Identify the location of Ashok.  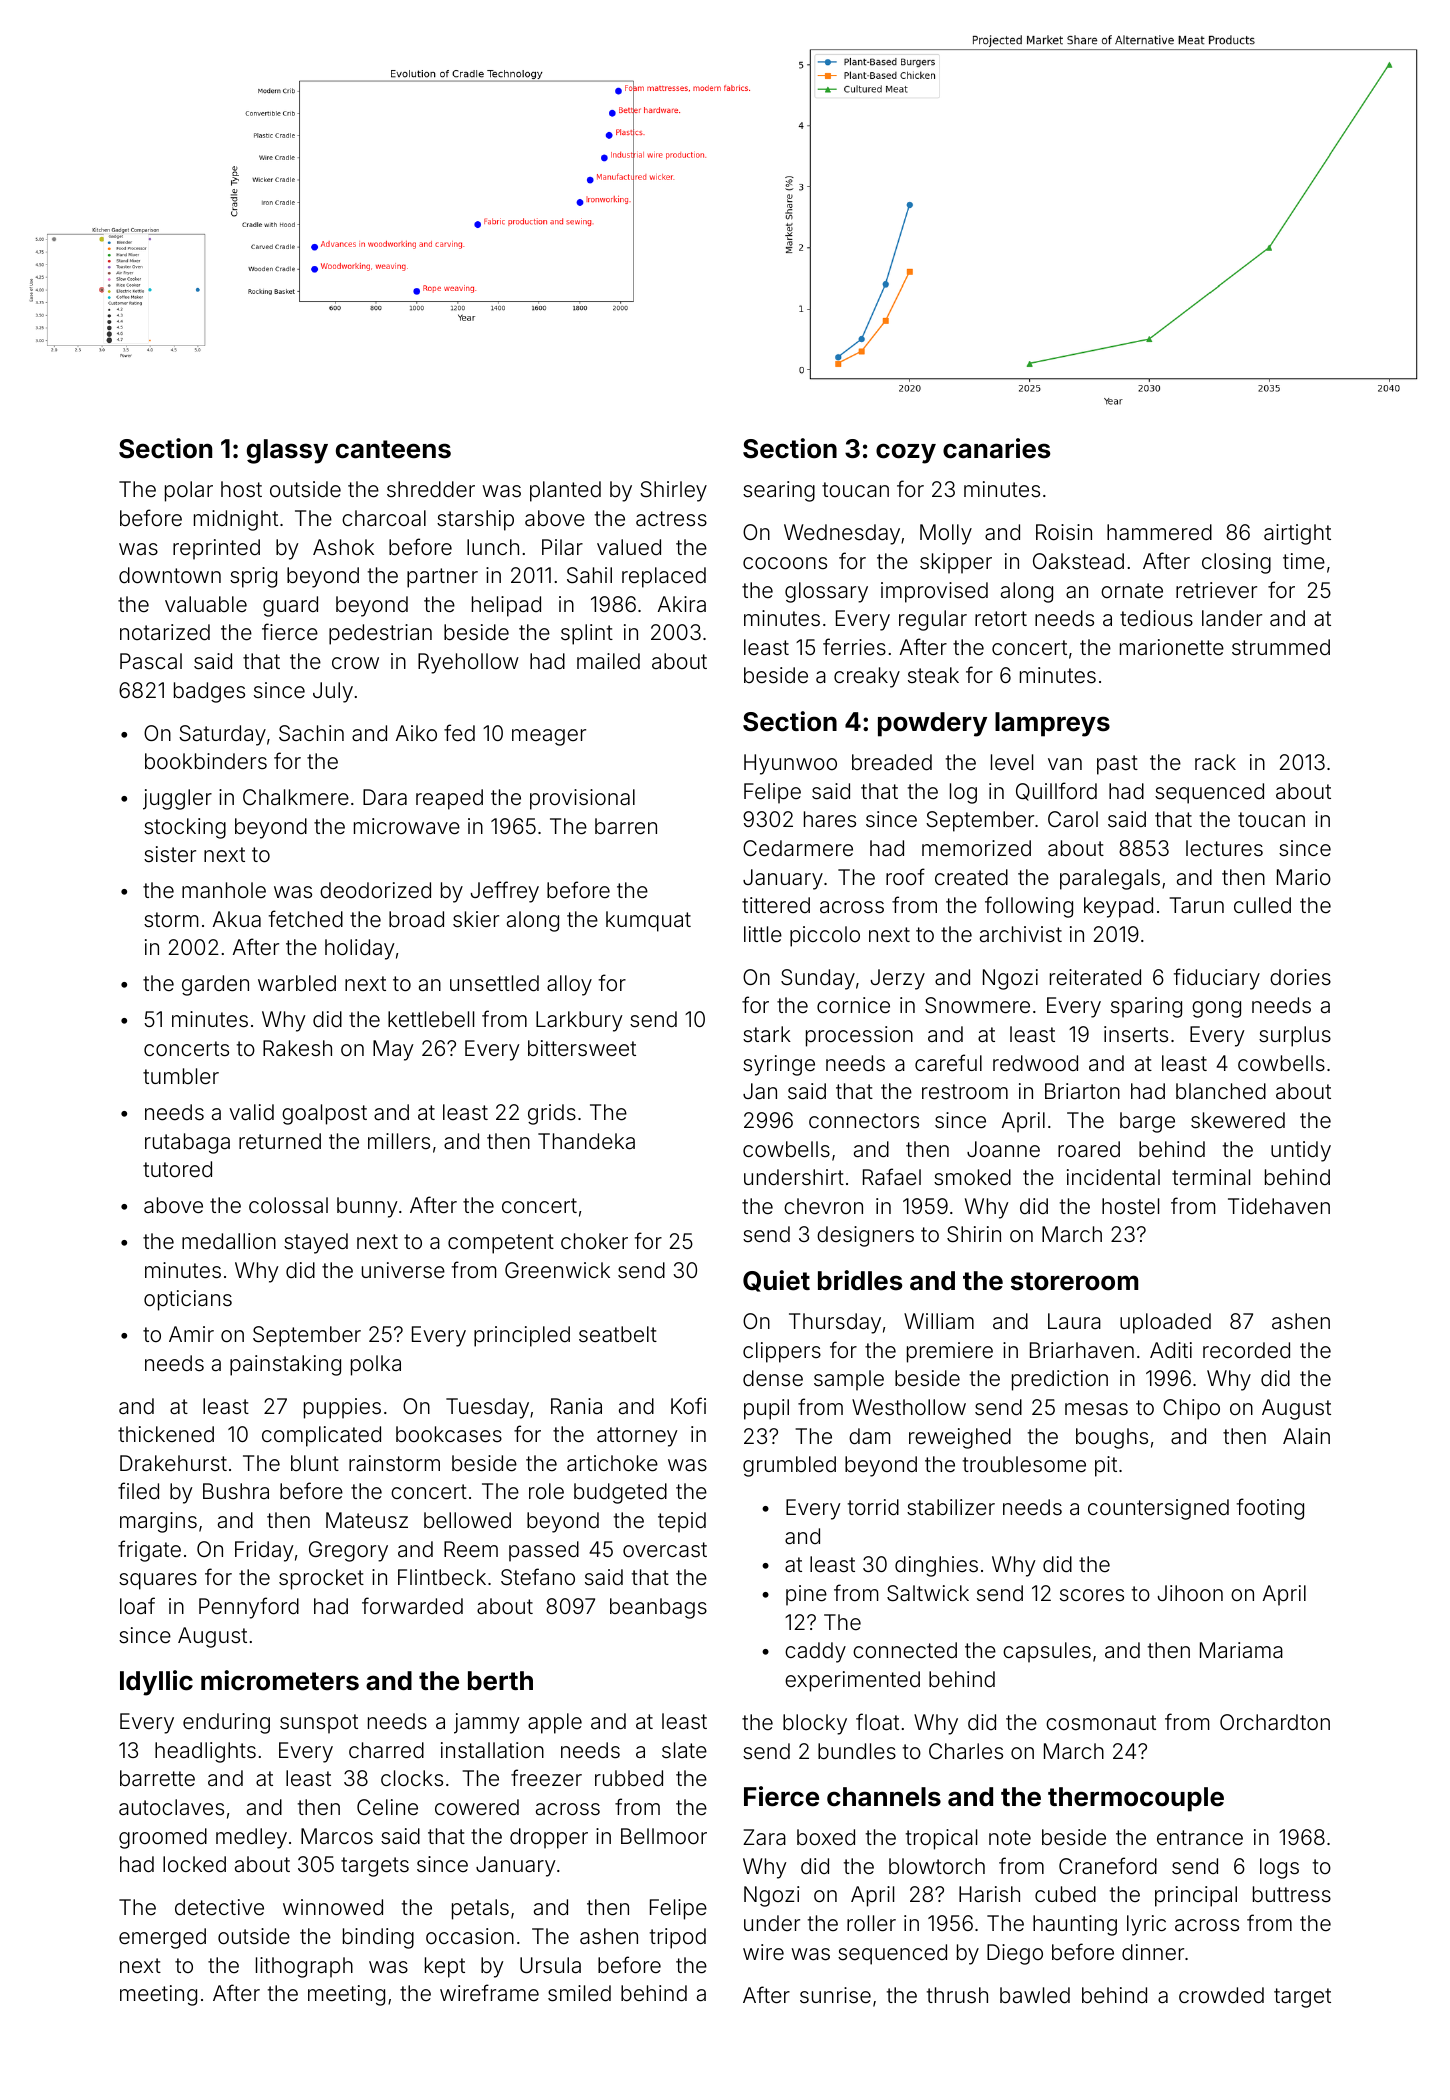
(343, 547).
